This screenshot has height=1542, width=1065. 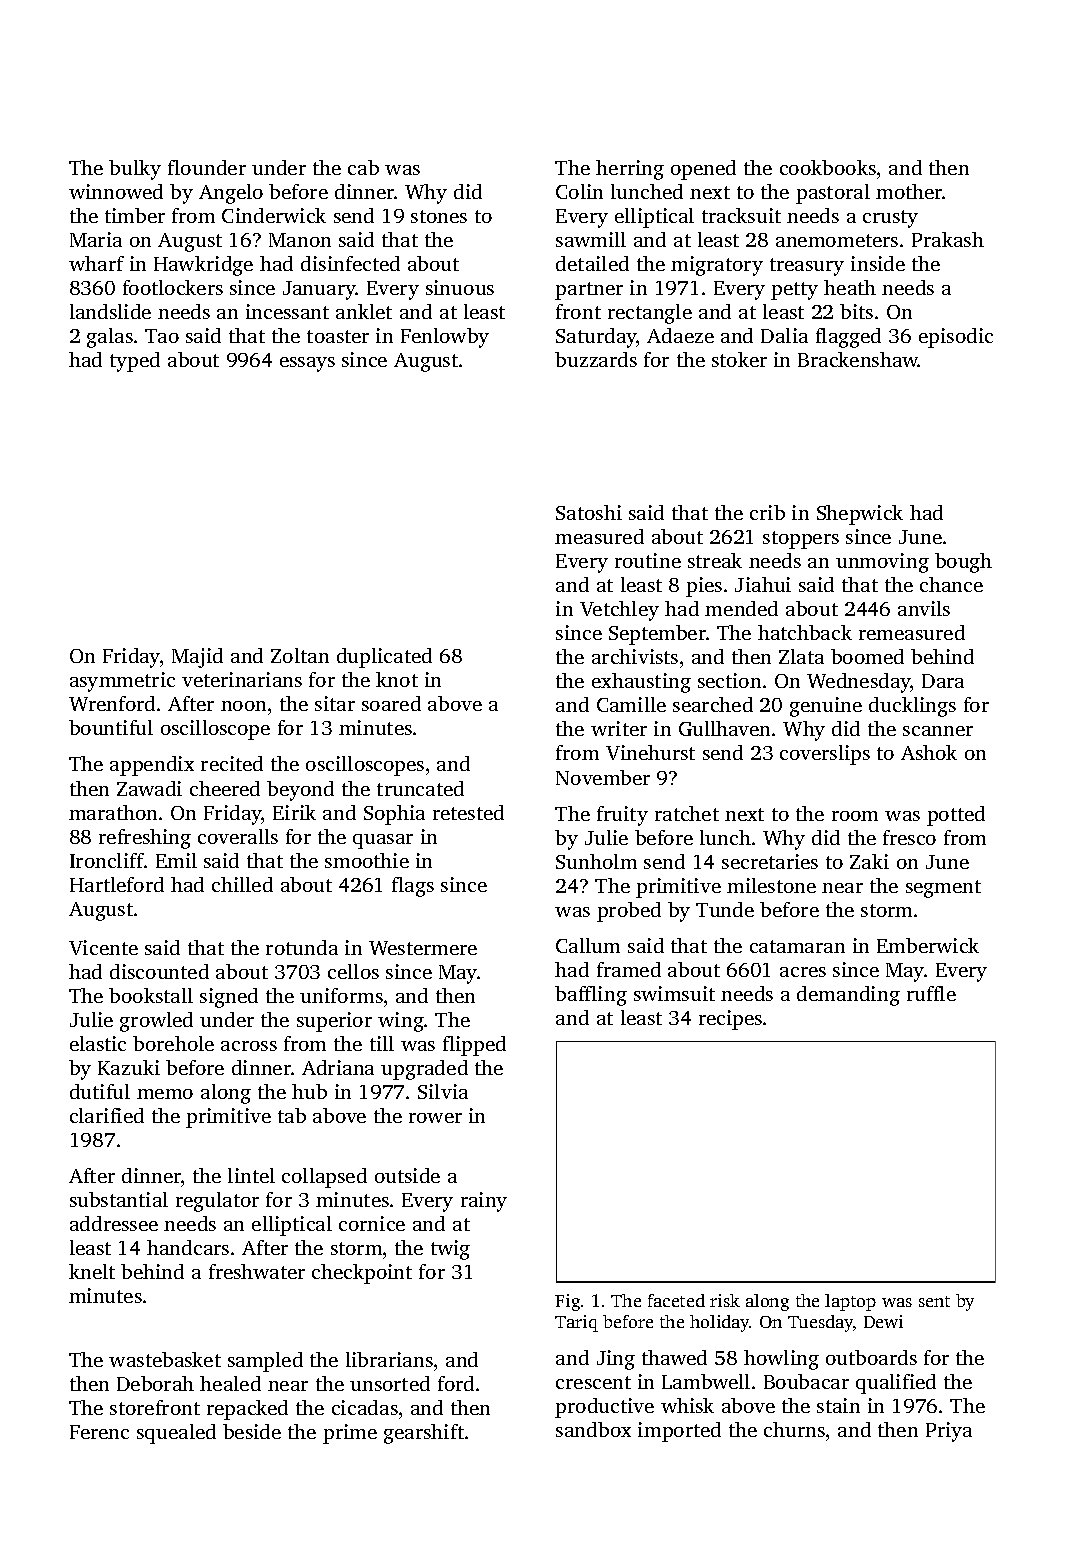 I want to click on sandbox, so click(x=593, y=1429).
